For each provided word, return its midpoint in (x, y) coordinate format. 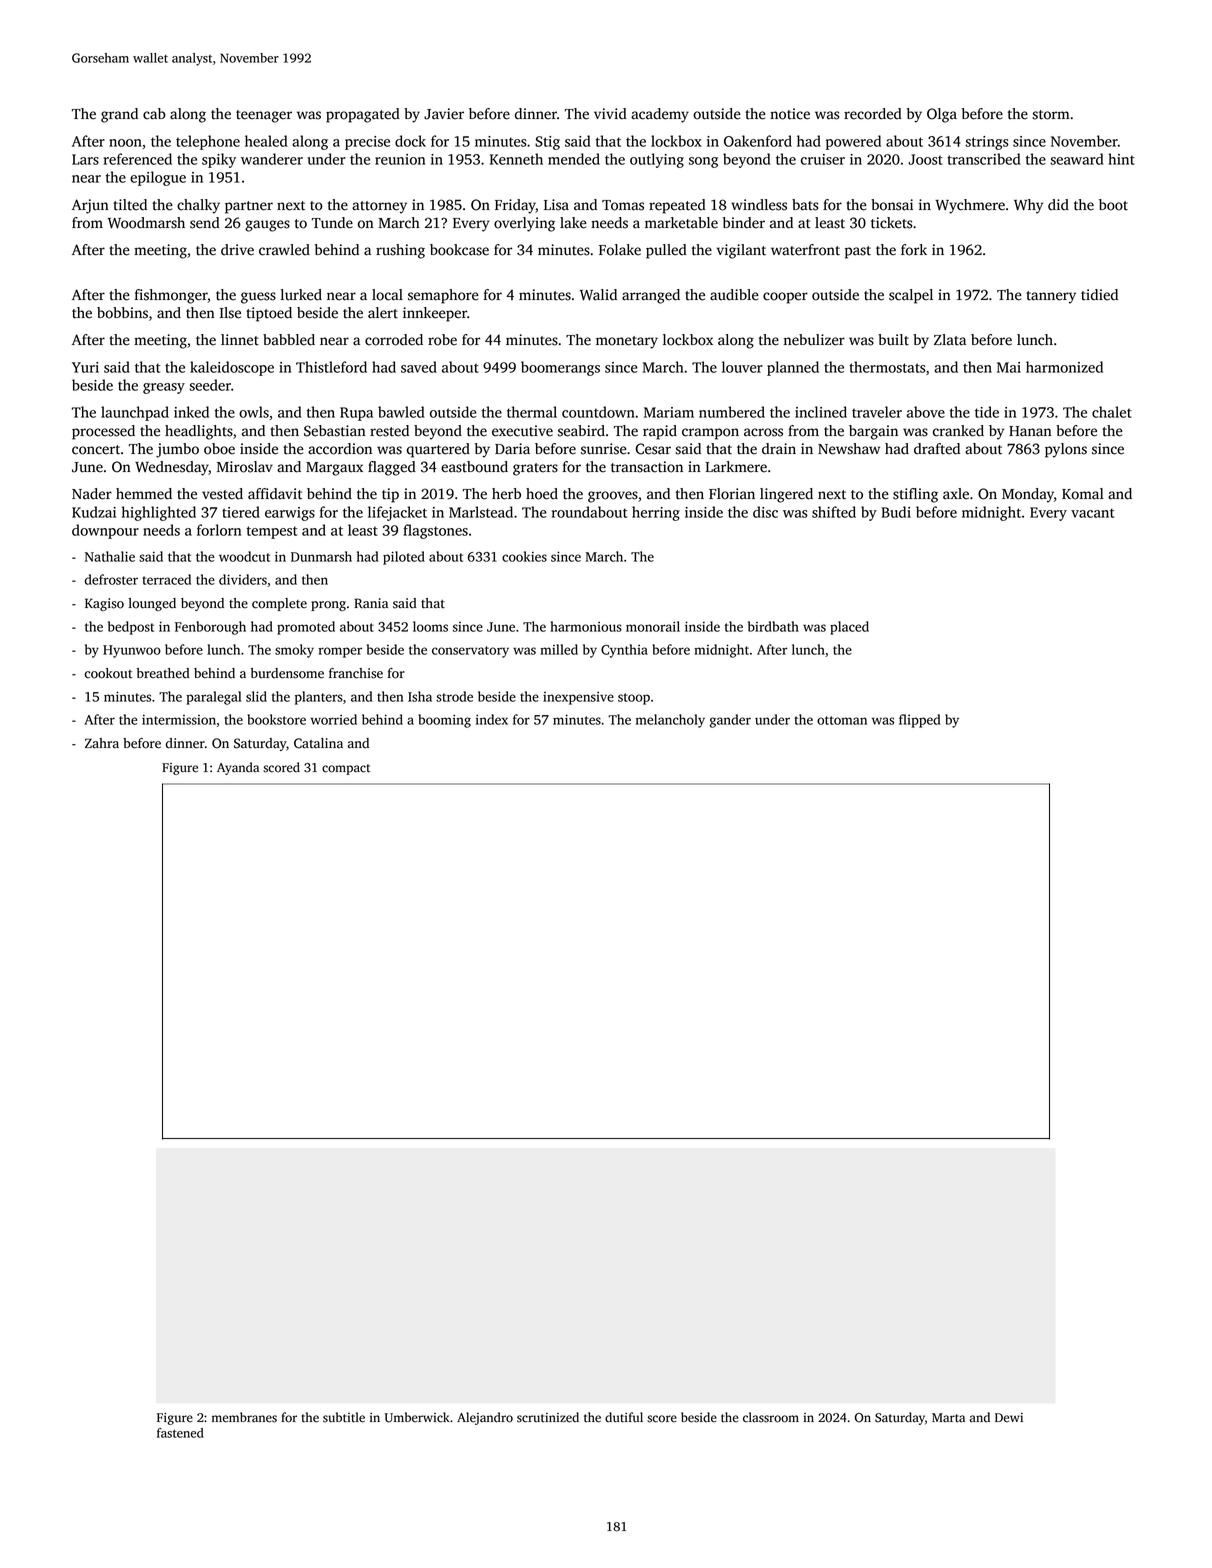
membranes (244, 1417)
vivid (610, 114)
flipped (919, 721)
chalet (1112, 412)
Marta (948, 1418)
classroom (771, 1417)
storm (1050, 115)
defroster (111, 579)
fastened (180, 1433)
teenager (264, 116)
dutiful (624, 1417)
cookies (524, 556)
